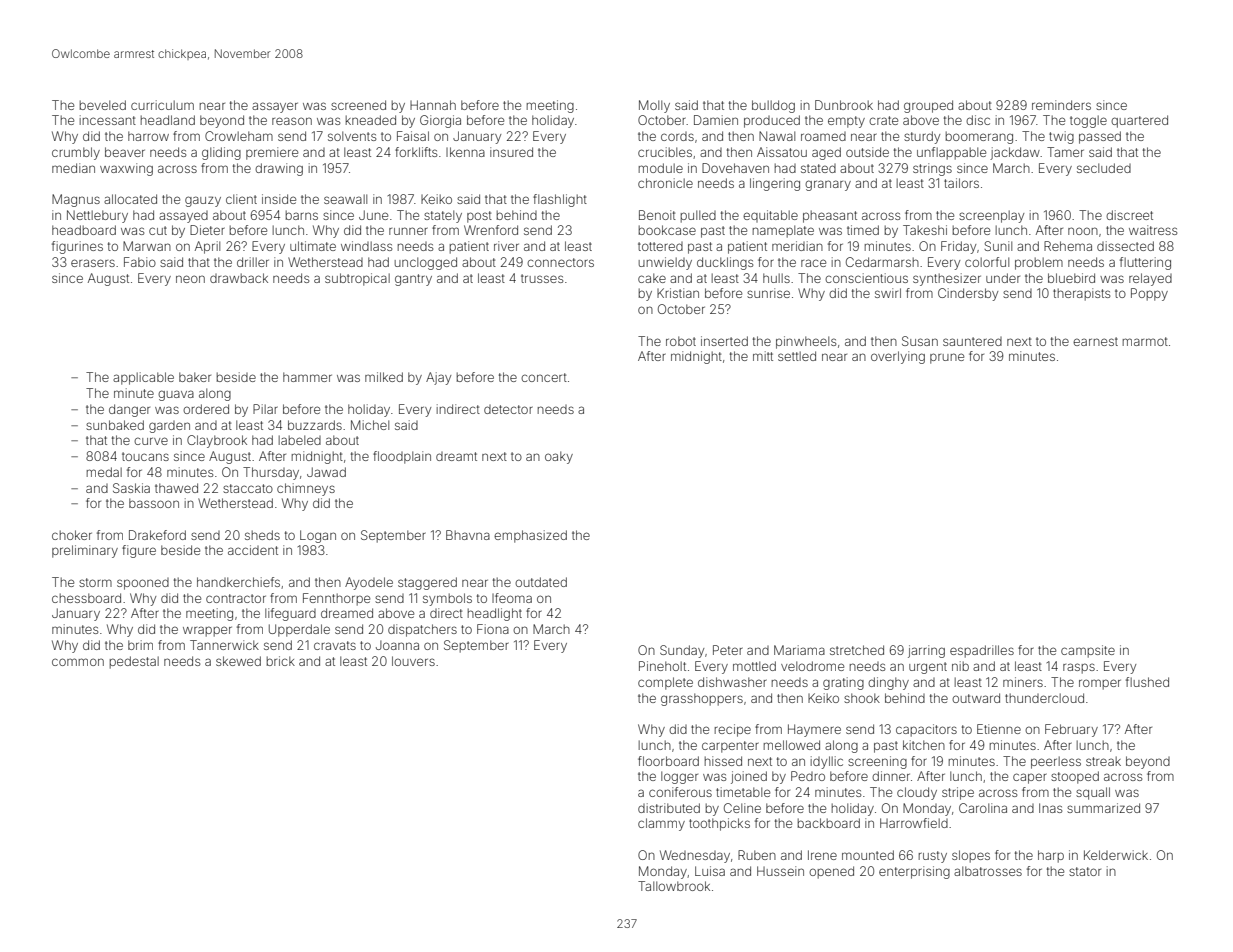 This screenshot has height=952, width=1233. Describe the element at coordinates (1145, 341) in the screenshot. I see `marmot` at that location.
